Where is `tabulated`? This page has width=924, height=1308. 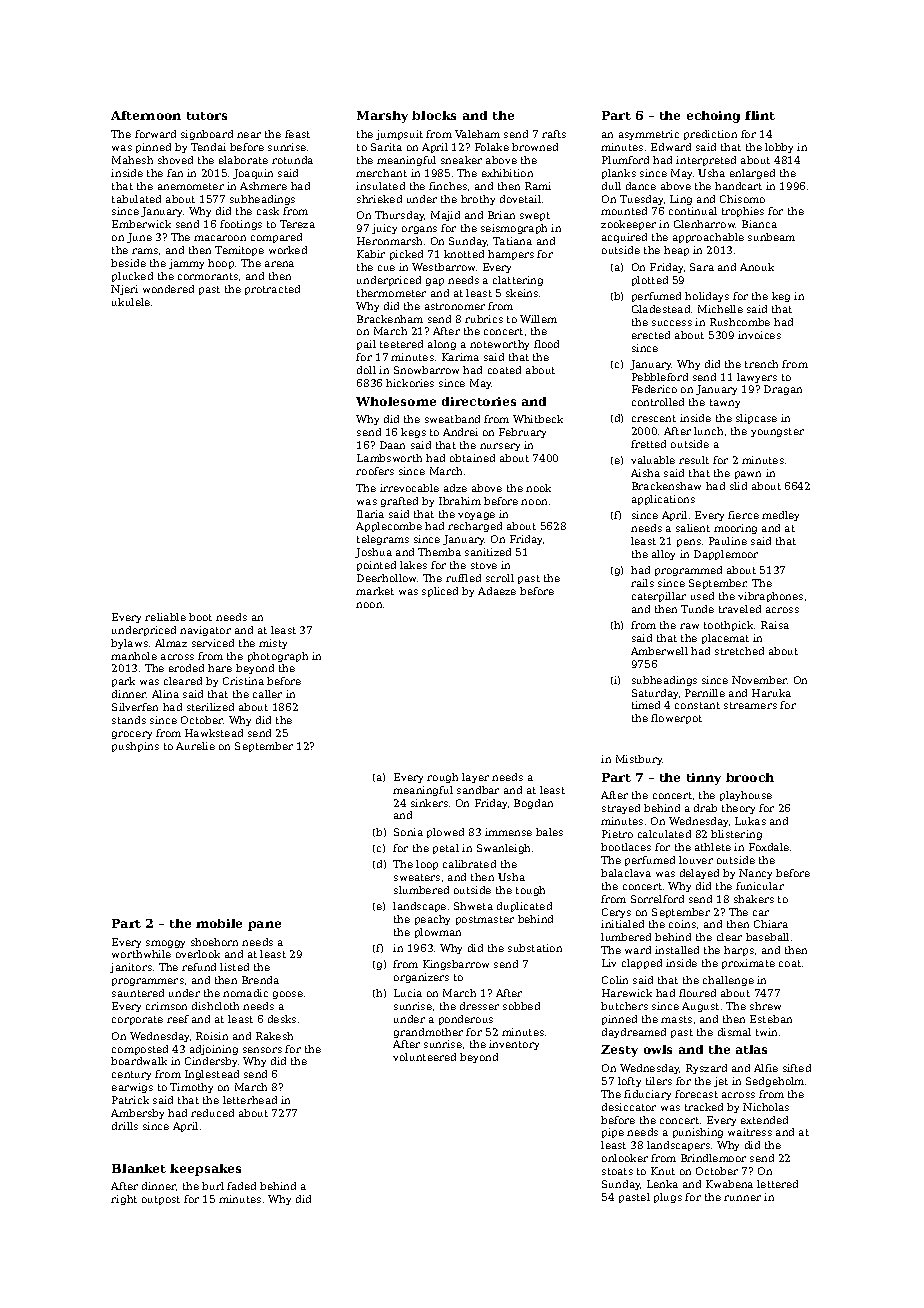 tabulated is located at coordinates (136, 199).
